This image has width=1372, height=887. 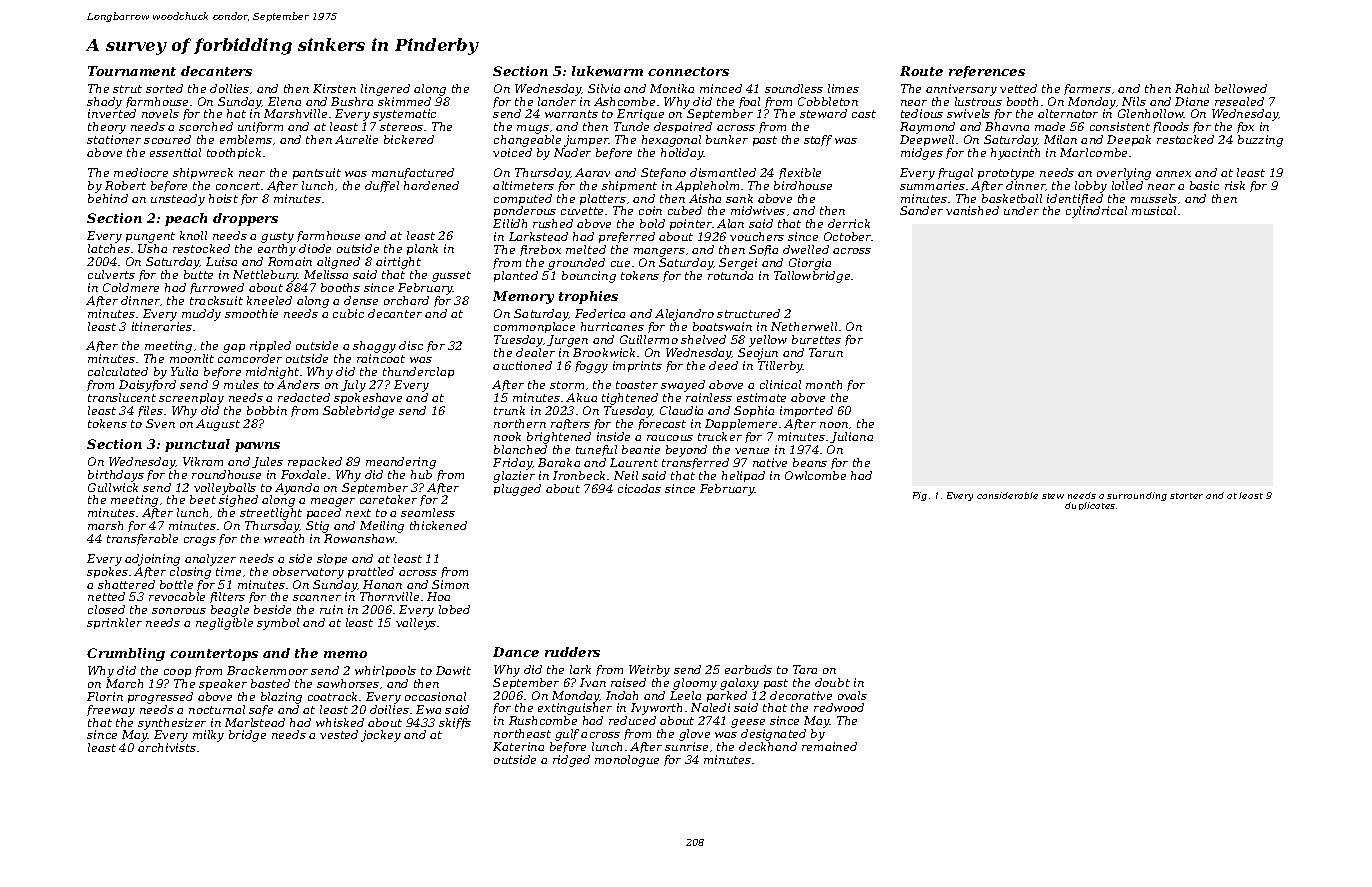 I want to click on tracksuit, so click(x=216, y=300).
